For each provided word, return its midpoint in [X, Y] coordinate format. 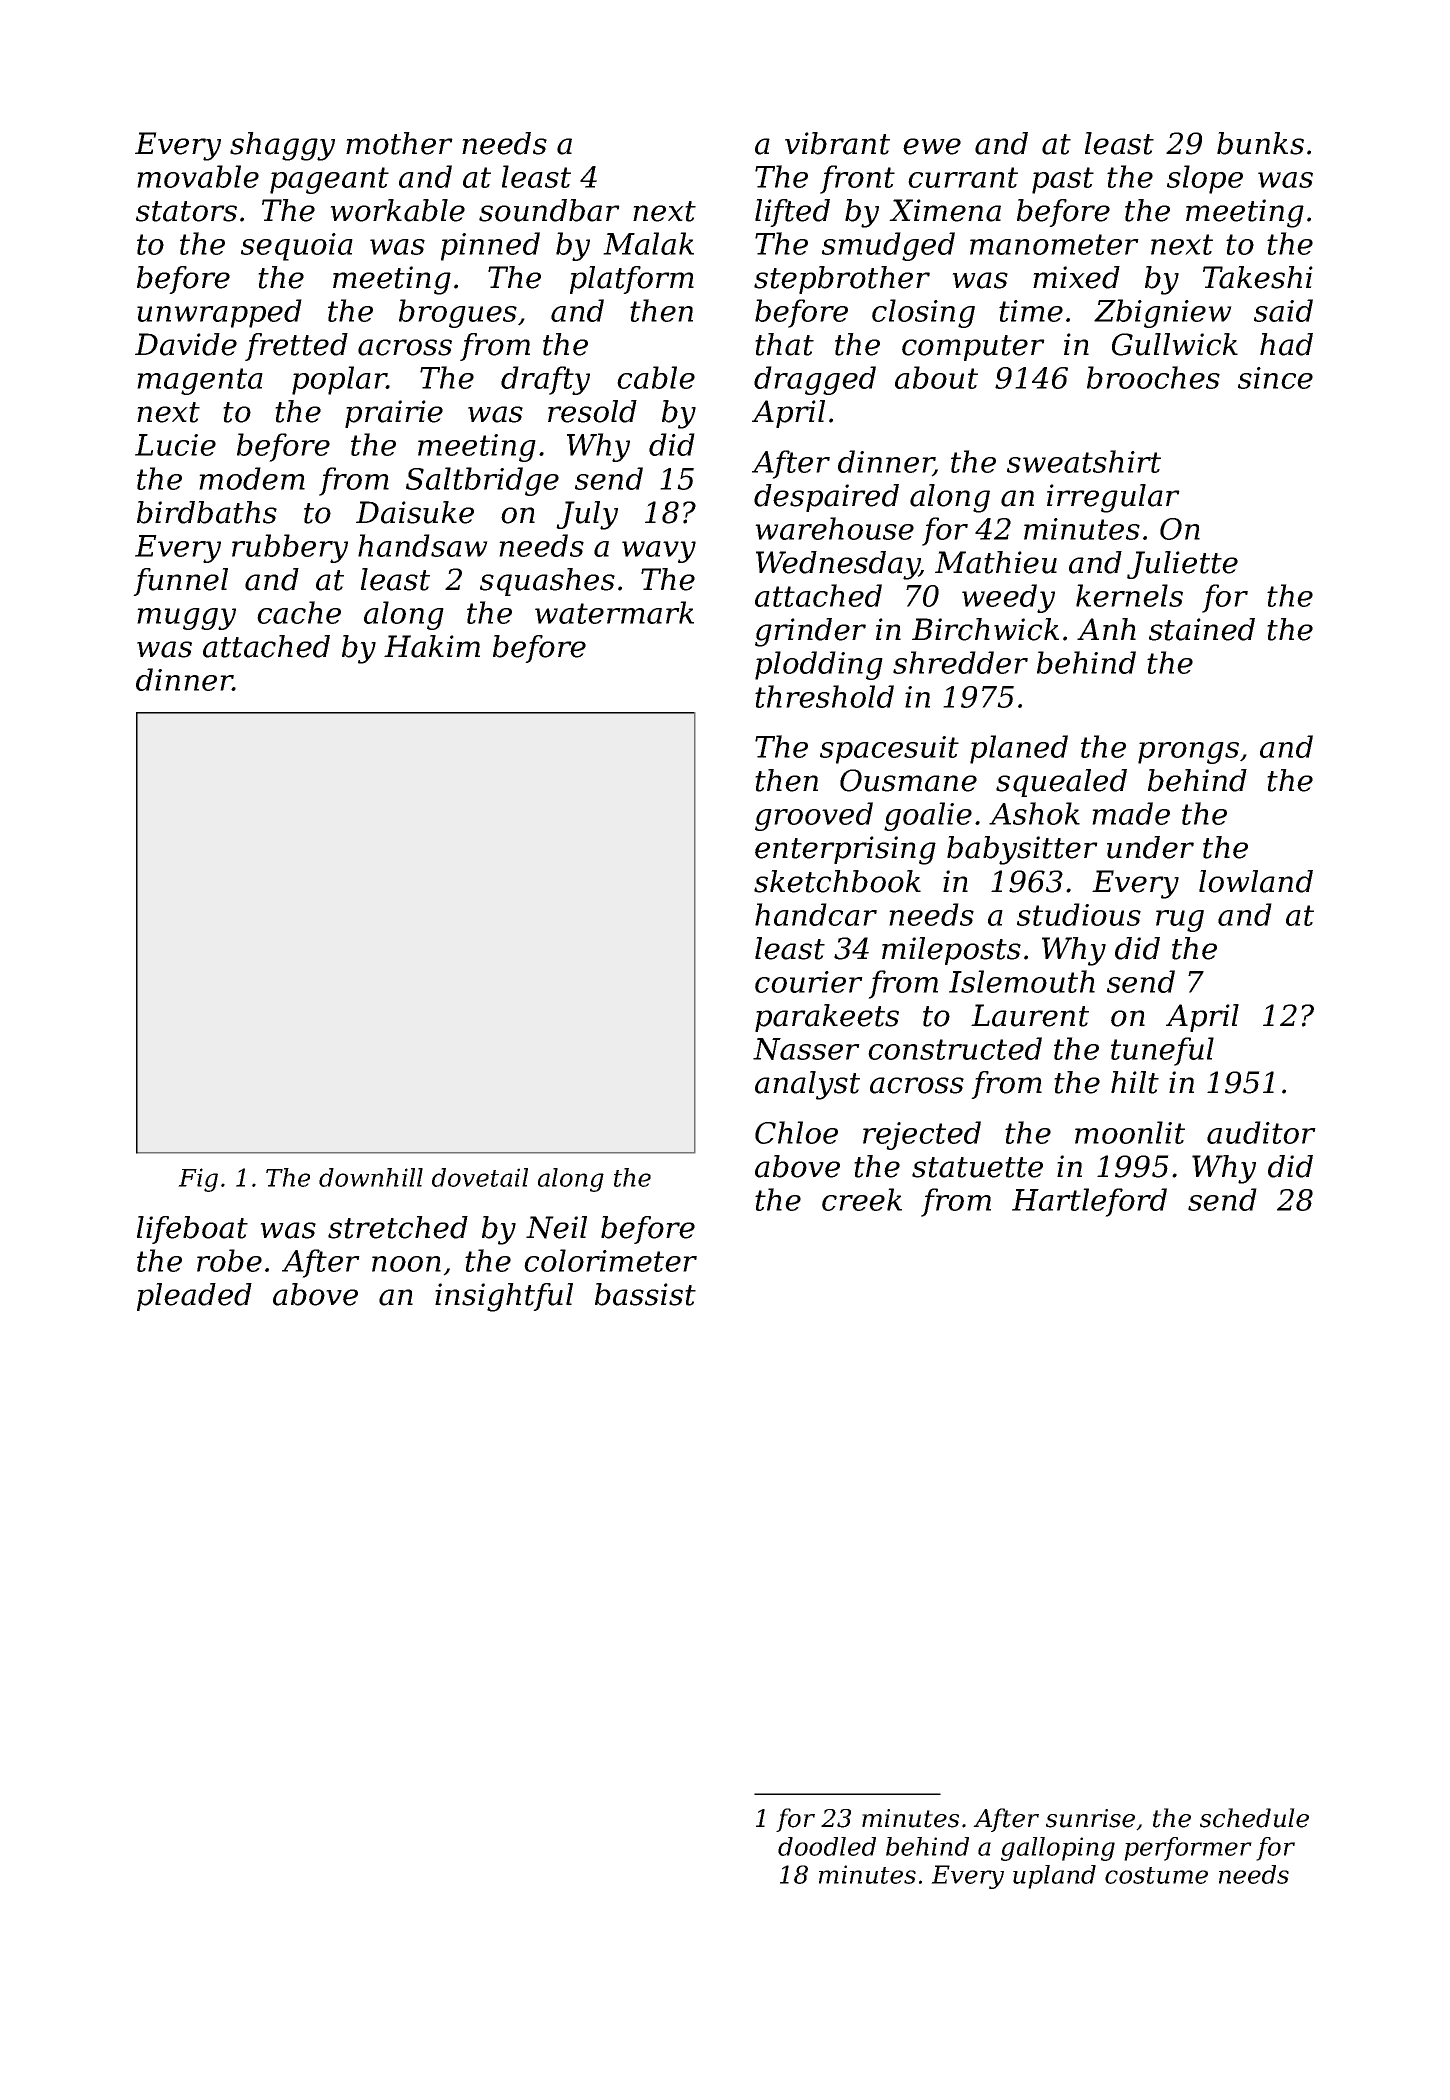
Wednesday [838, 565]
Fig [198, 1180]
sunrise [1090, 1818]
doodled [827, 1846]
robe [229, 1260]
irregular [1113, 498]
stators [186, 211]
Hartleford [1089, 1202]
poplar [339, 380]
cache [299, 612]
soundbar [549, 210]
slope [1205, 179]
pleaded [194, 1297]
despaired [826, 498]
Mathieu [996, 562]
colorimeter [610, 1260]
